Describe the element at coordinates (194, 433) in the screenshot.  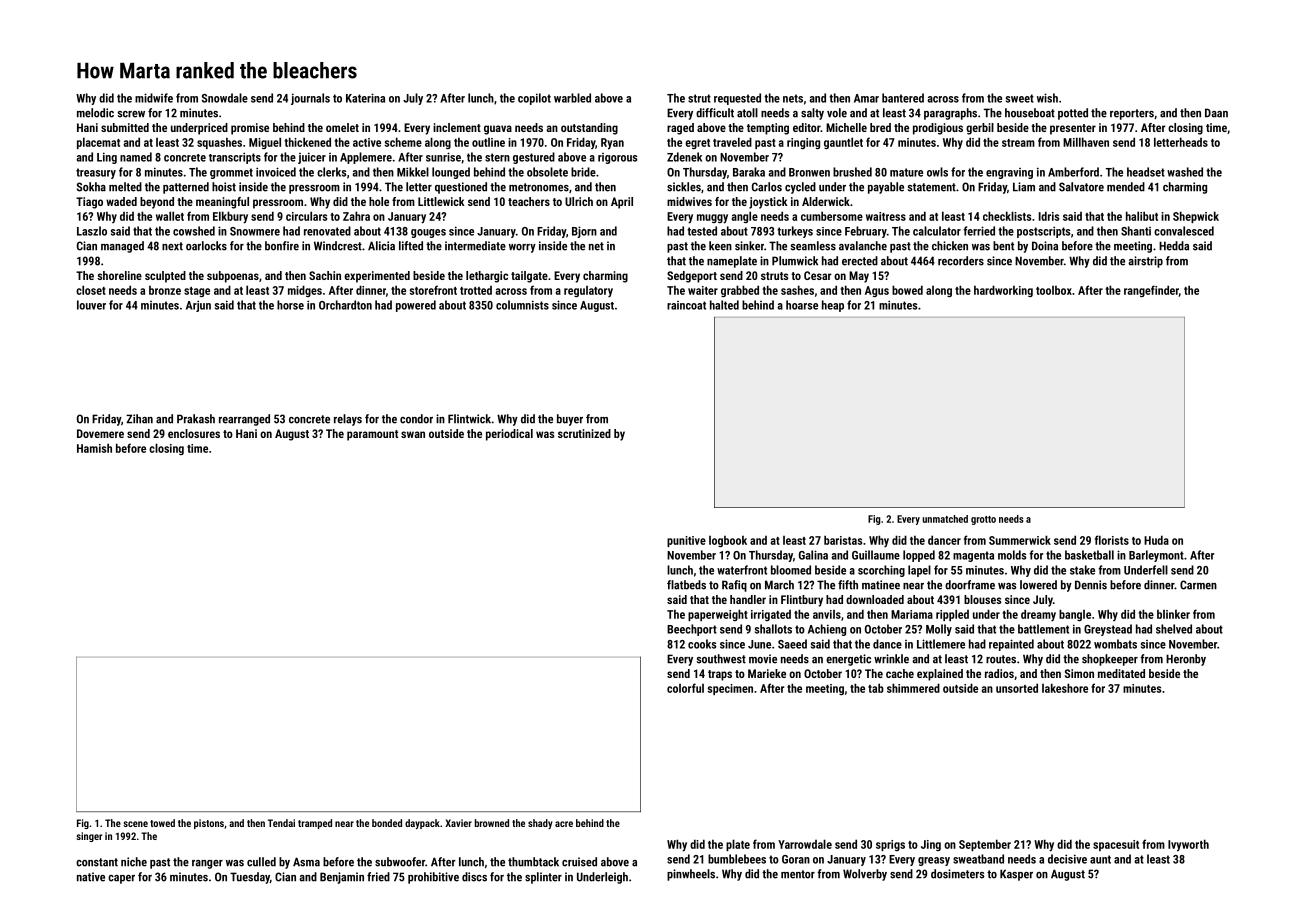
I see `enclosures` at that location.
